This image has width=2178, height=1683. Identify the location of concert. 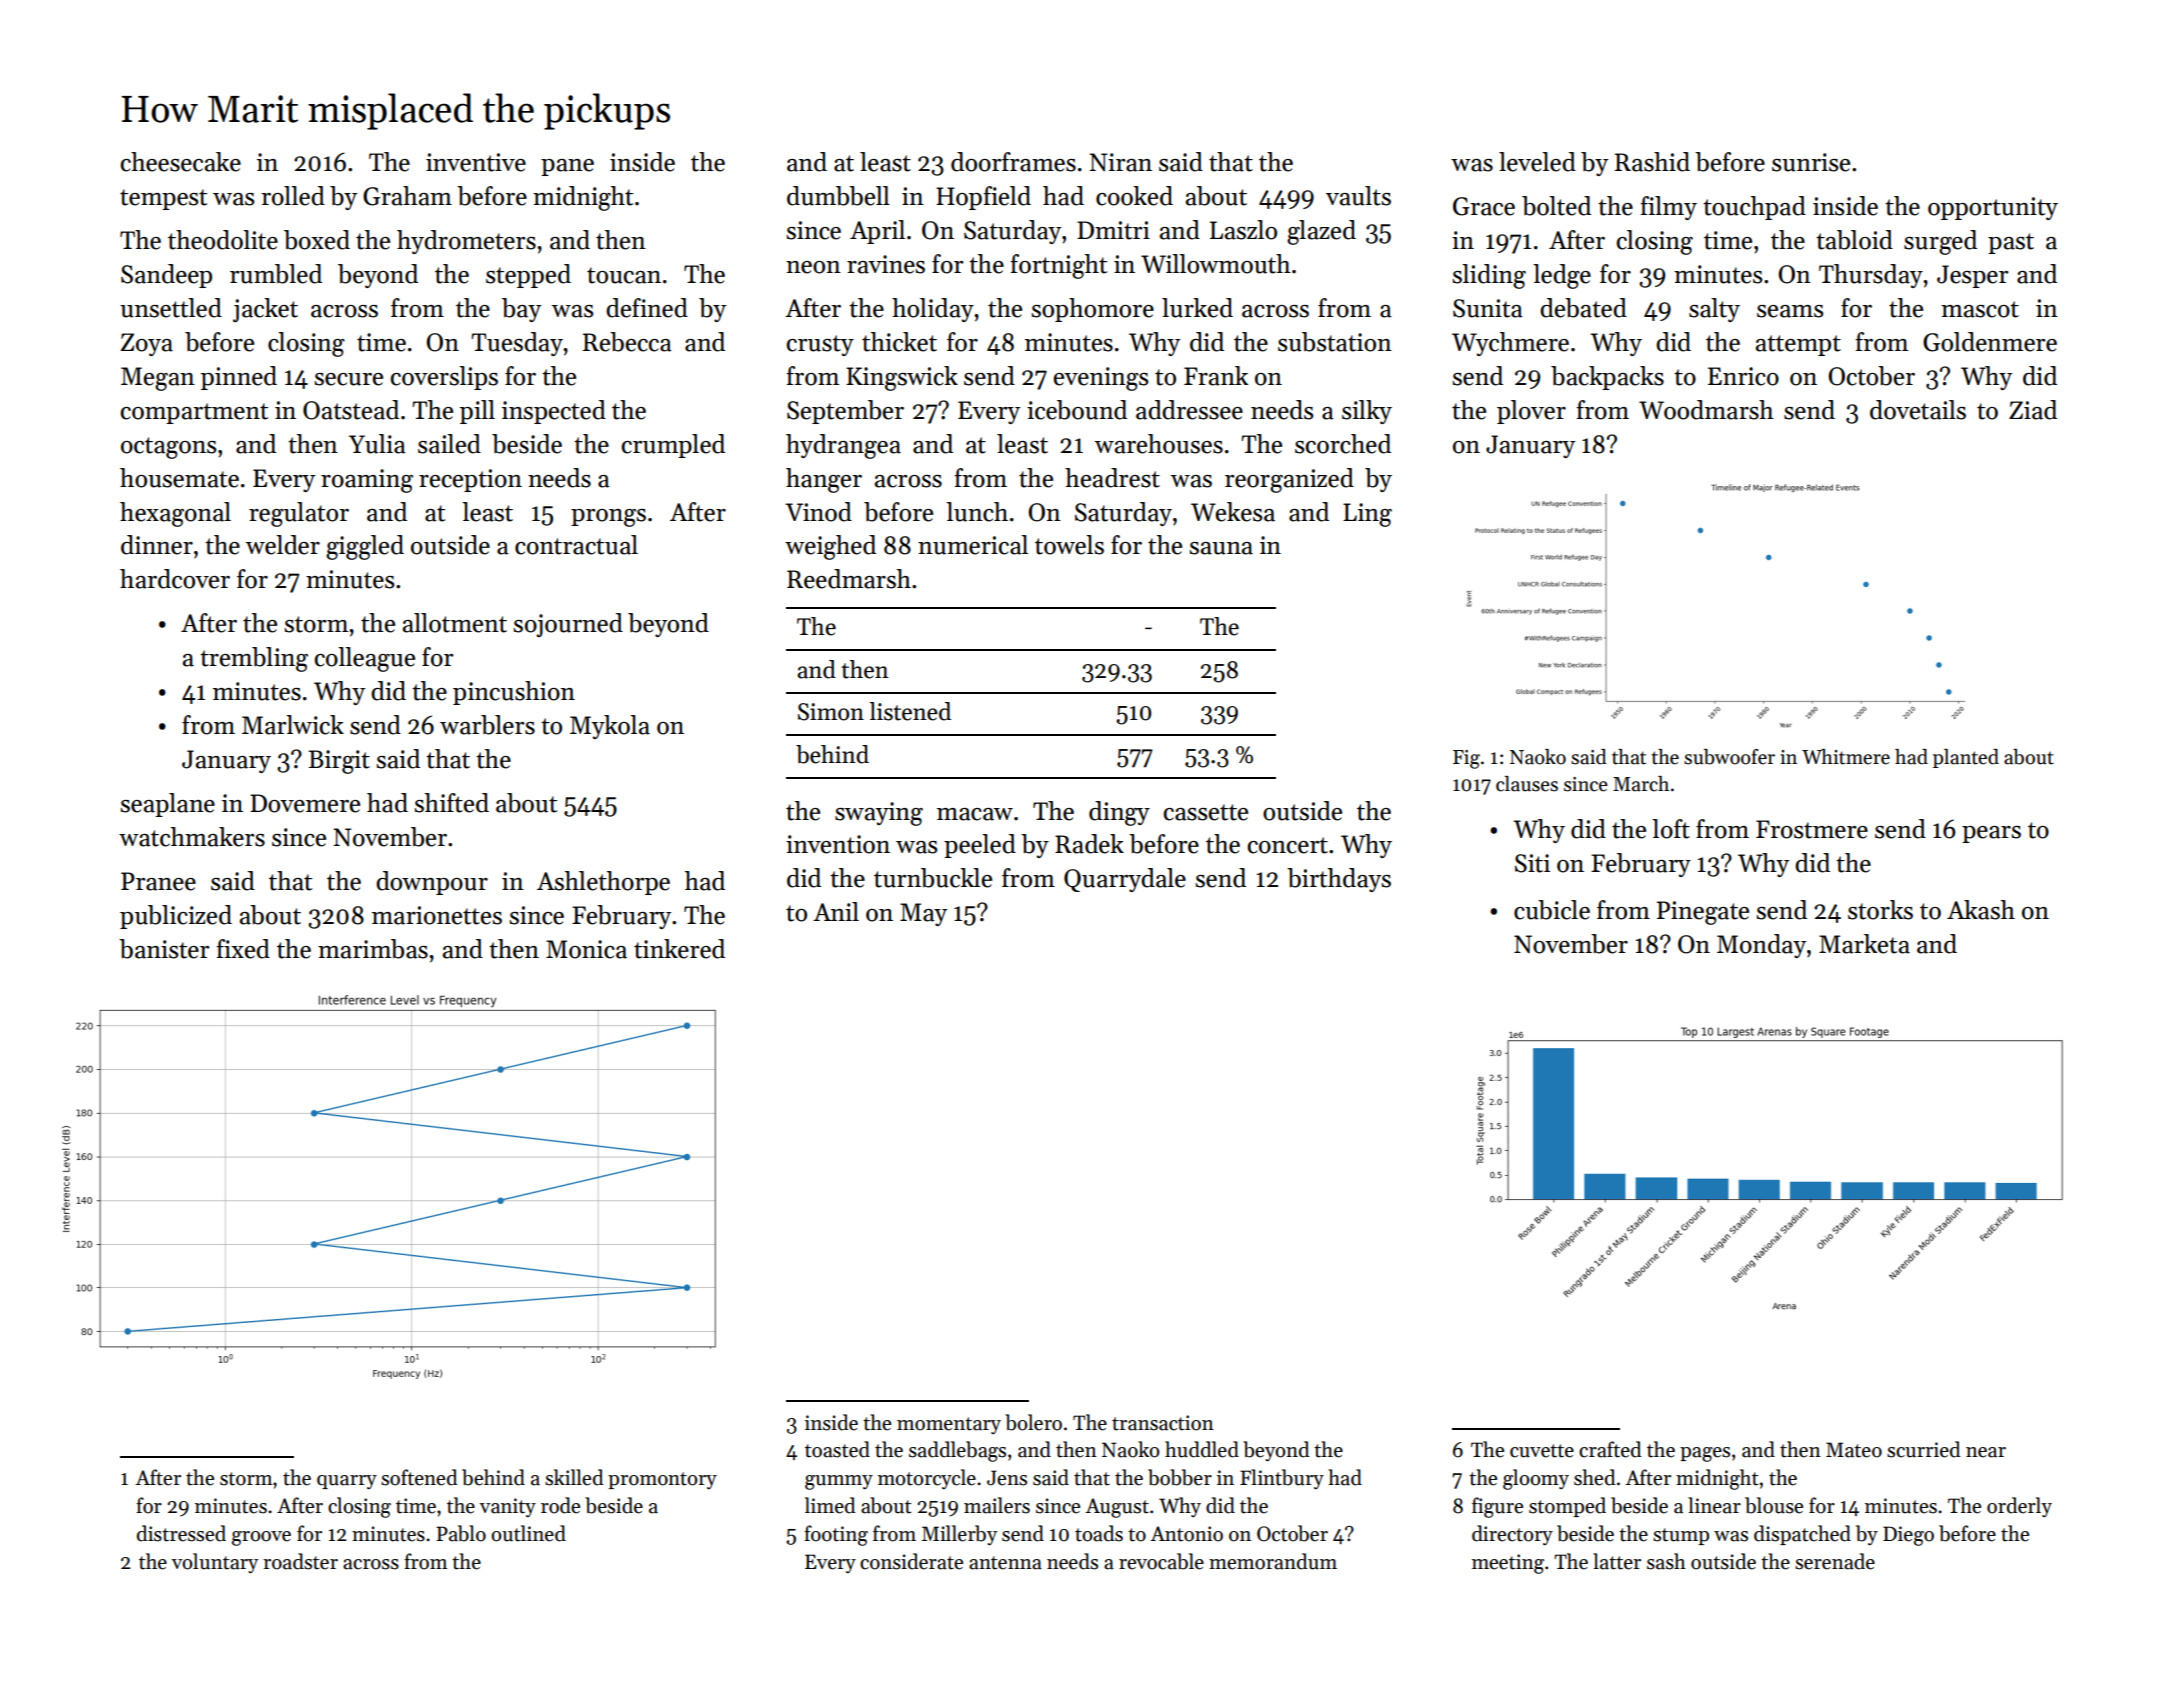
(1288, 845).
